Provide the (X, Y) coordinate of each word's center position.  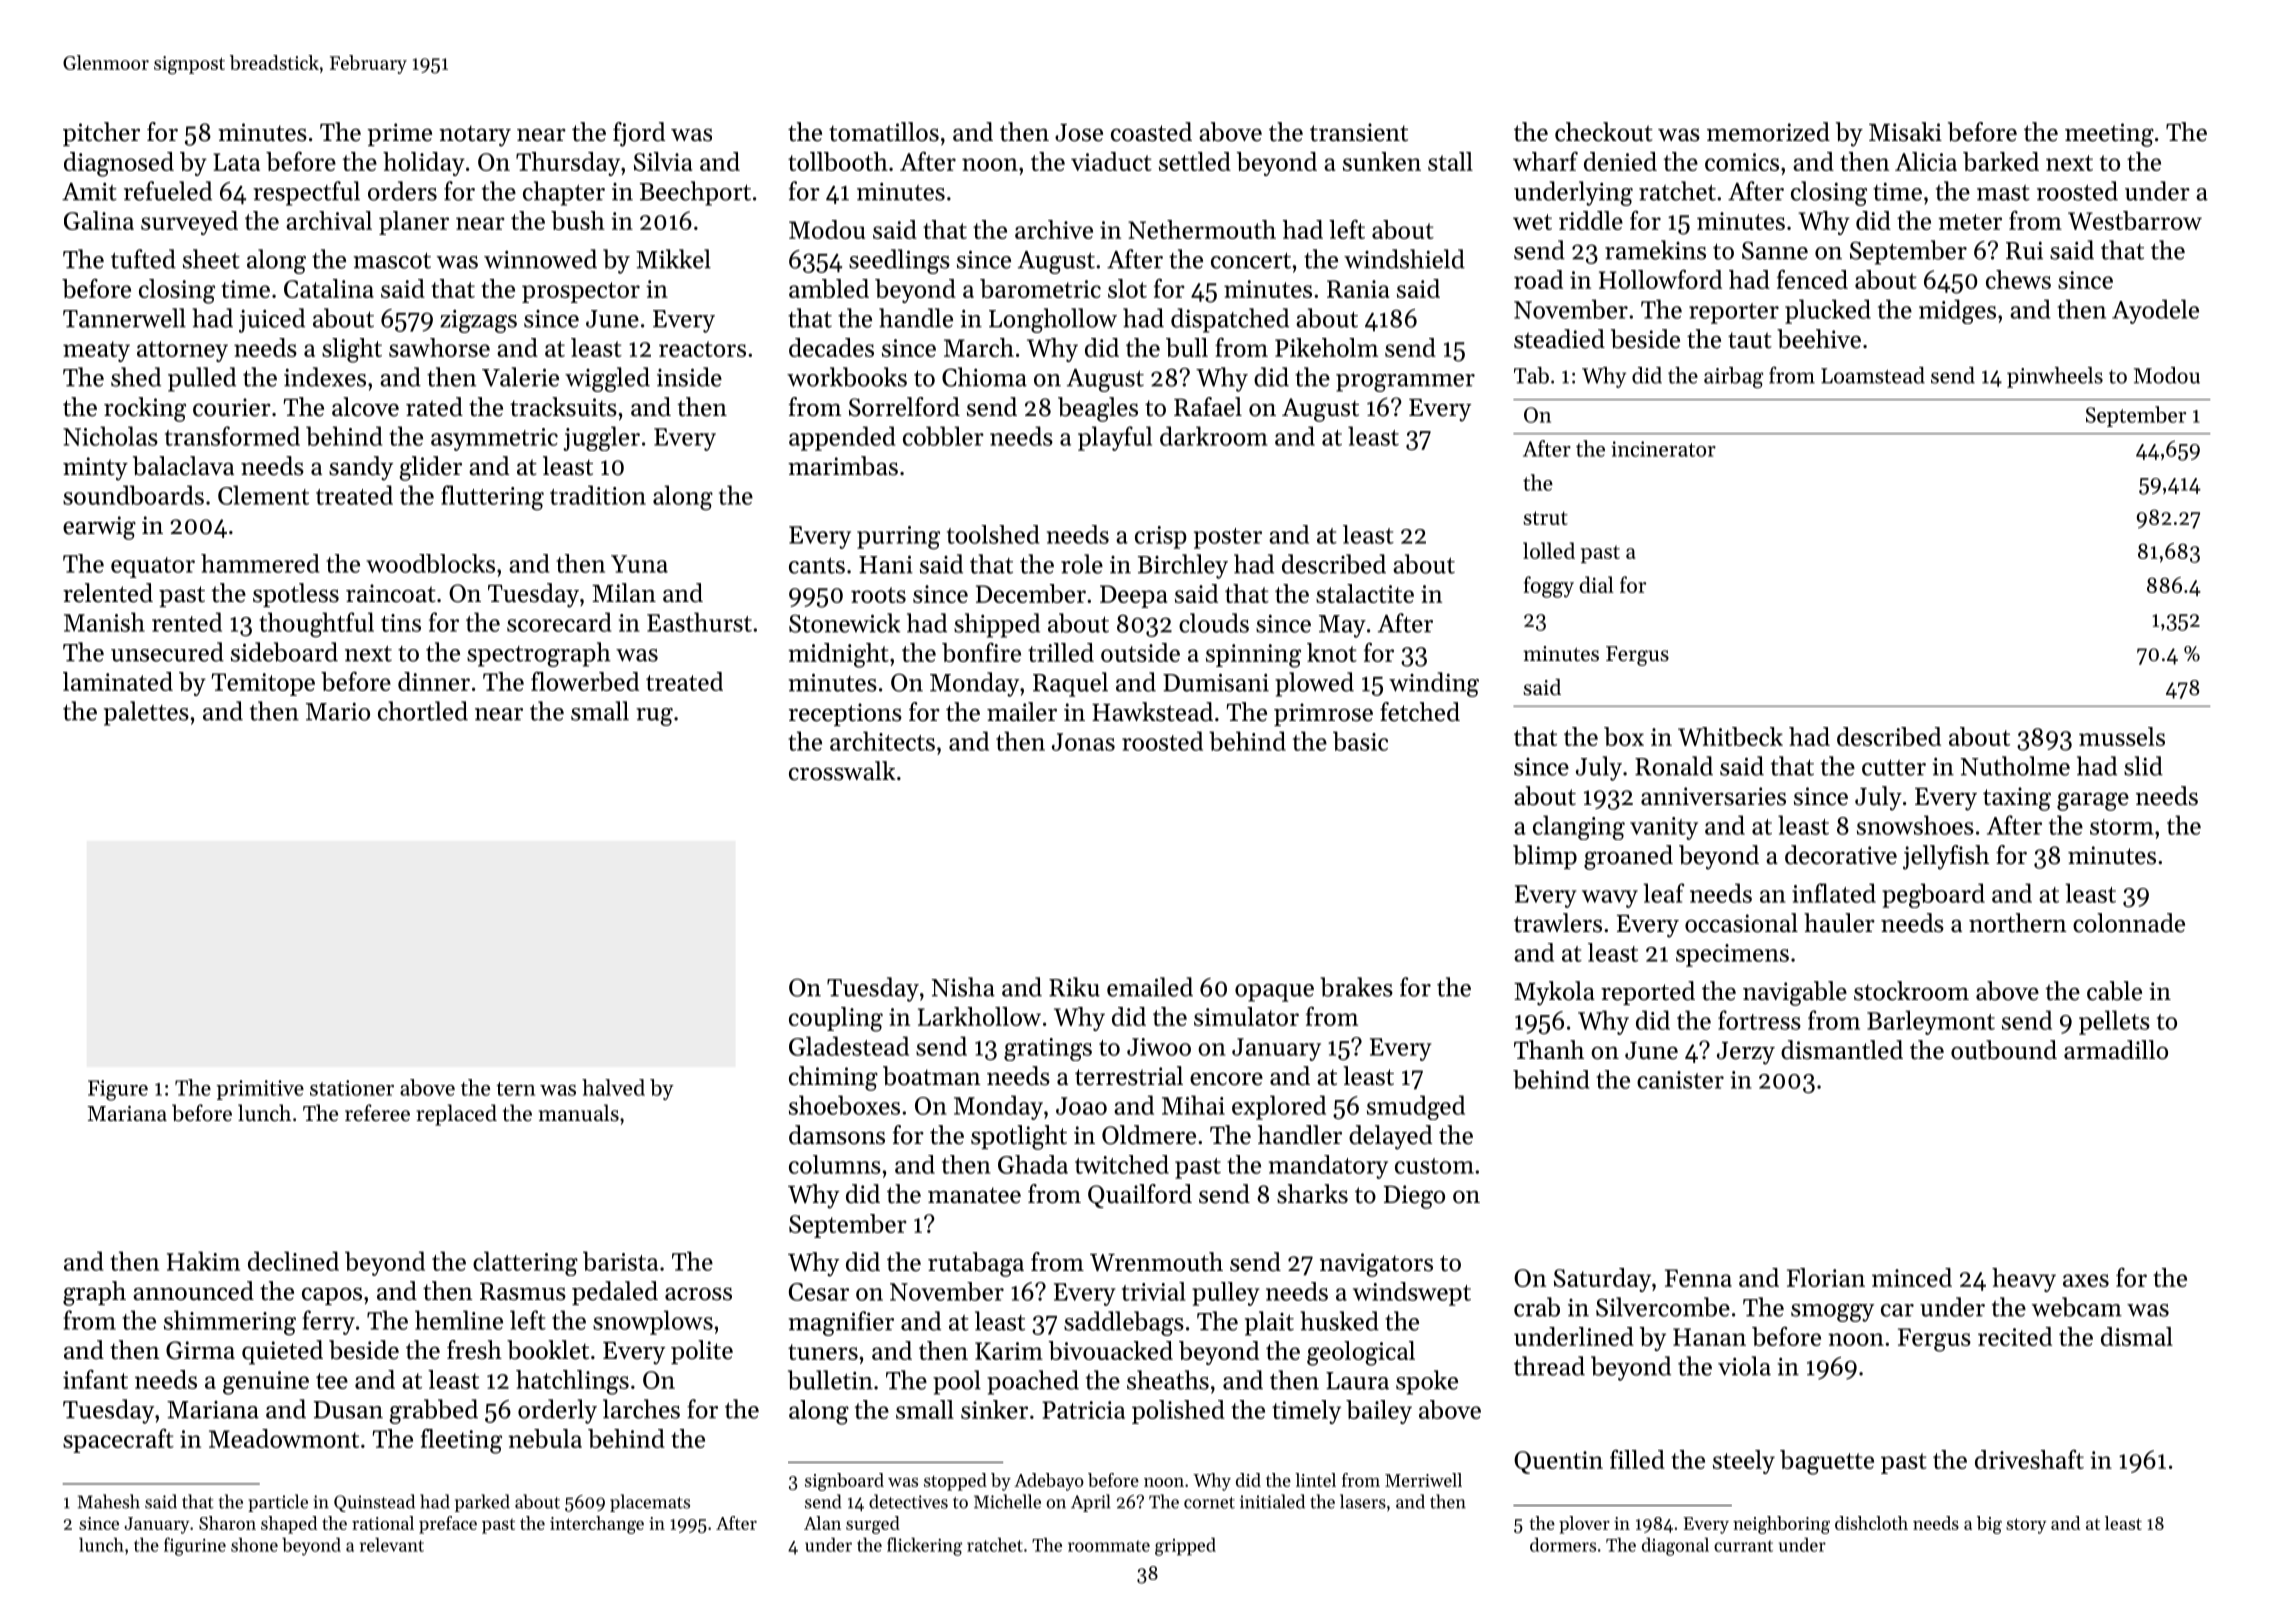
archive (1054, 229)
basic (1360, 741)
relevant (392, 1544)
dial (1596, 584)
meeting (2109, 135)
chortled (423, 711)
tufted (143, 259)
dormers (1563, 1544)
